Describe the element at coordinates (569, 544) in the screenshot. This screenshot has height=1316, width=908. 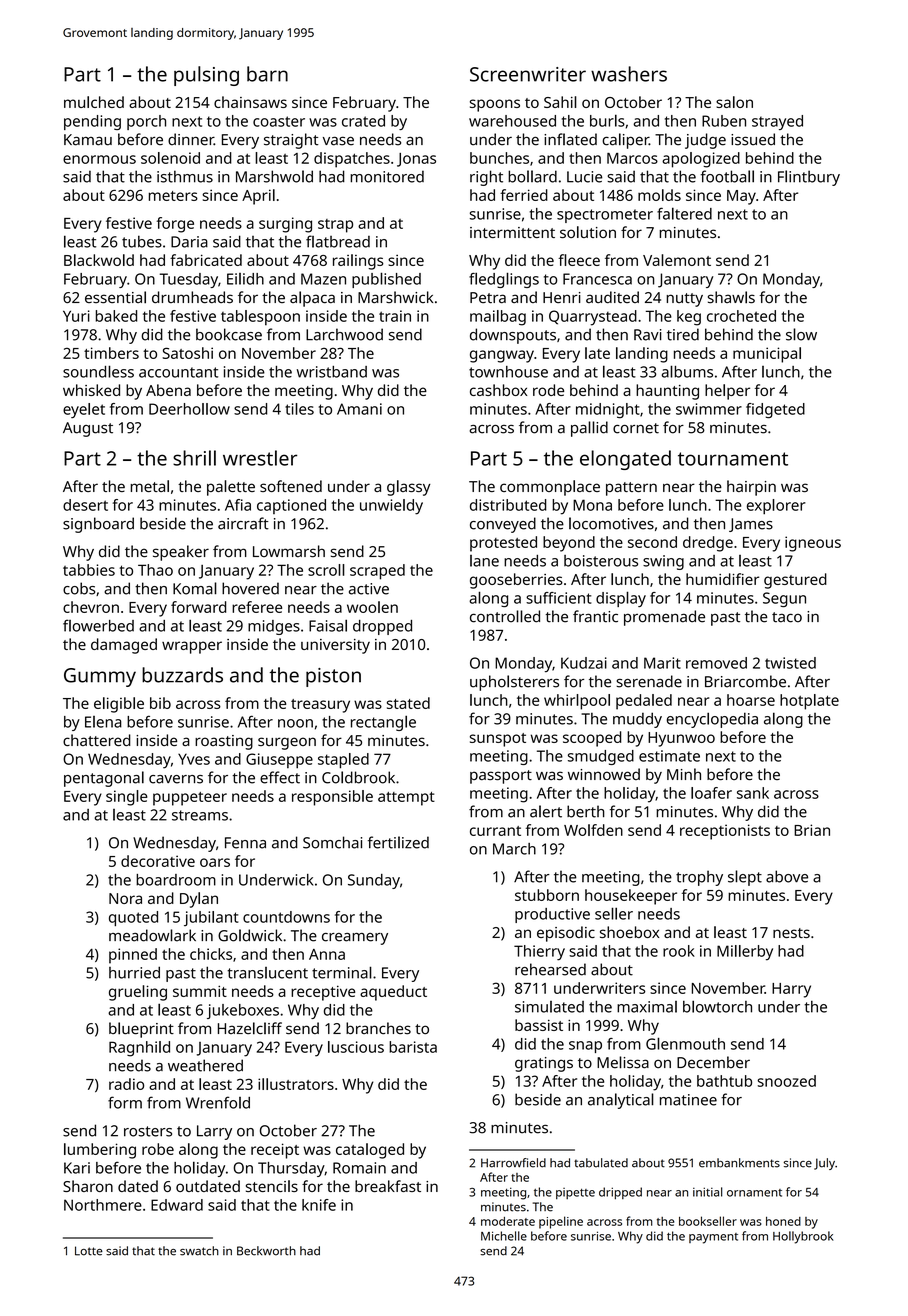
I see `beyond` at that location.
